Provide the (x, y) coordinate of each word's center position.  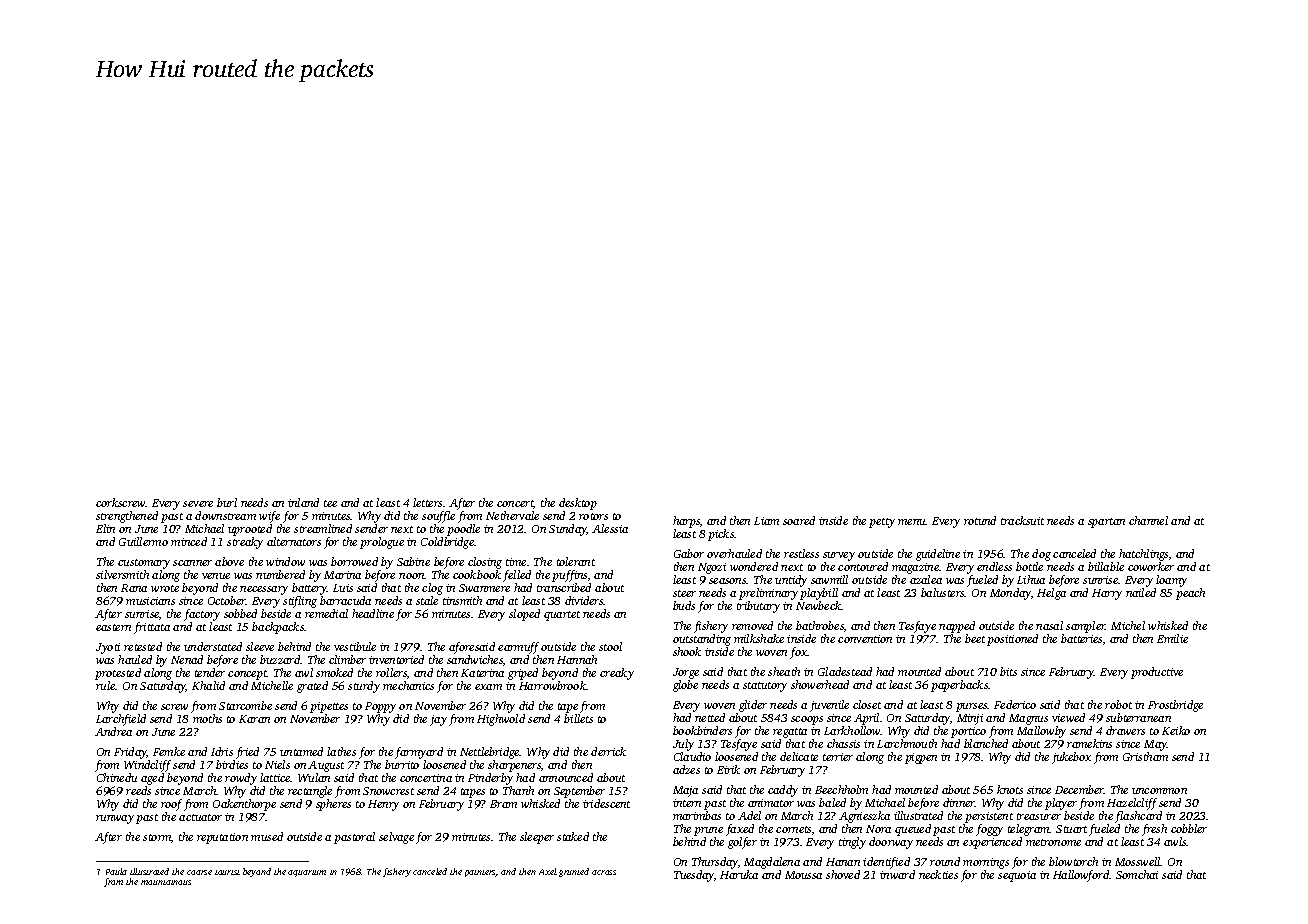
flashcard (1138, 817)
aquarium (307, 873)
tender (210, 672)
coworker (1151, 566)
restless (801, 553)
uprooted (250, 530)
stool (610, 646)
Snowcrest (388, 791)
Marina (342, 575)
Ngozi (712, 568)
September (579, 792)
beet (975, 638)
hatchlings (1143, 555)
